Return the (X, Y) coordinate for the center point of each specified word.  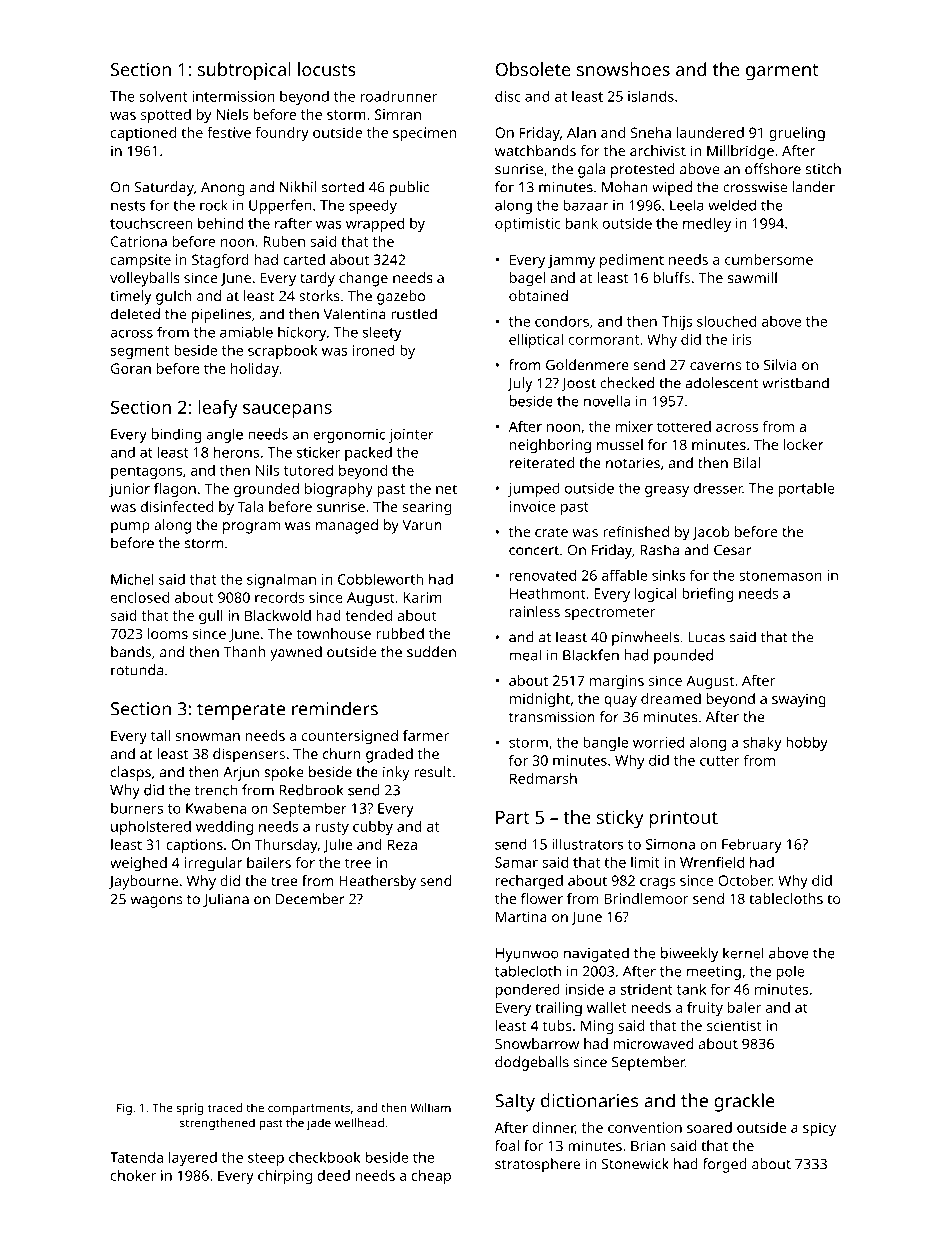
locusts (327, 69)
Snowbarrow (537, 1043)
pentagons (146, 472)
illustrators (587, 844)
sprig (190, 1109)
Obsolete (533, 69)
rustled (414, 314)
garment (782, 72)
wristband (795, 383)
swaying (799, 700)
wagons (156, 902)
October (745, 880)
